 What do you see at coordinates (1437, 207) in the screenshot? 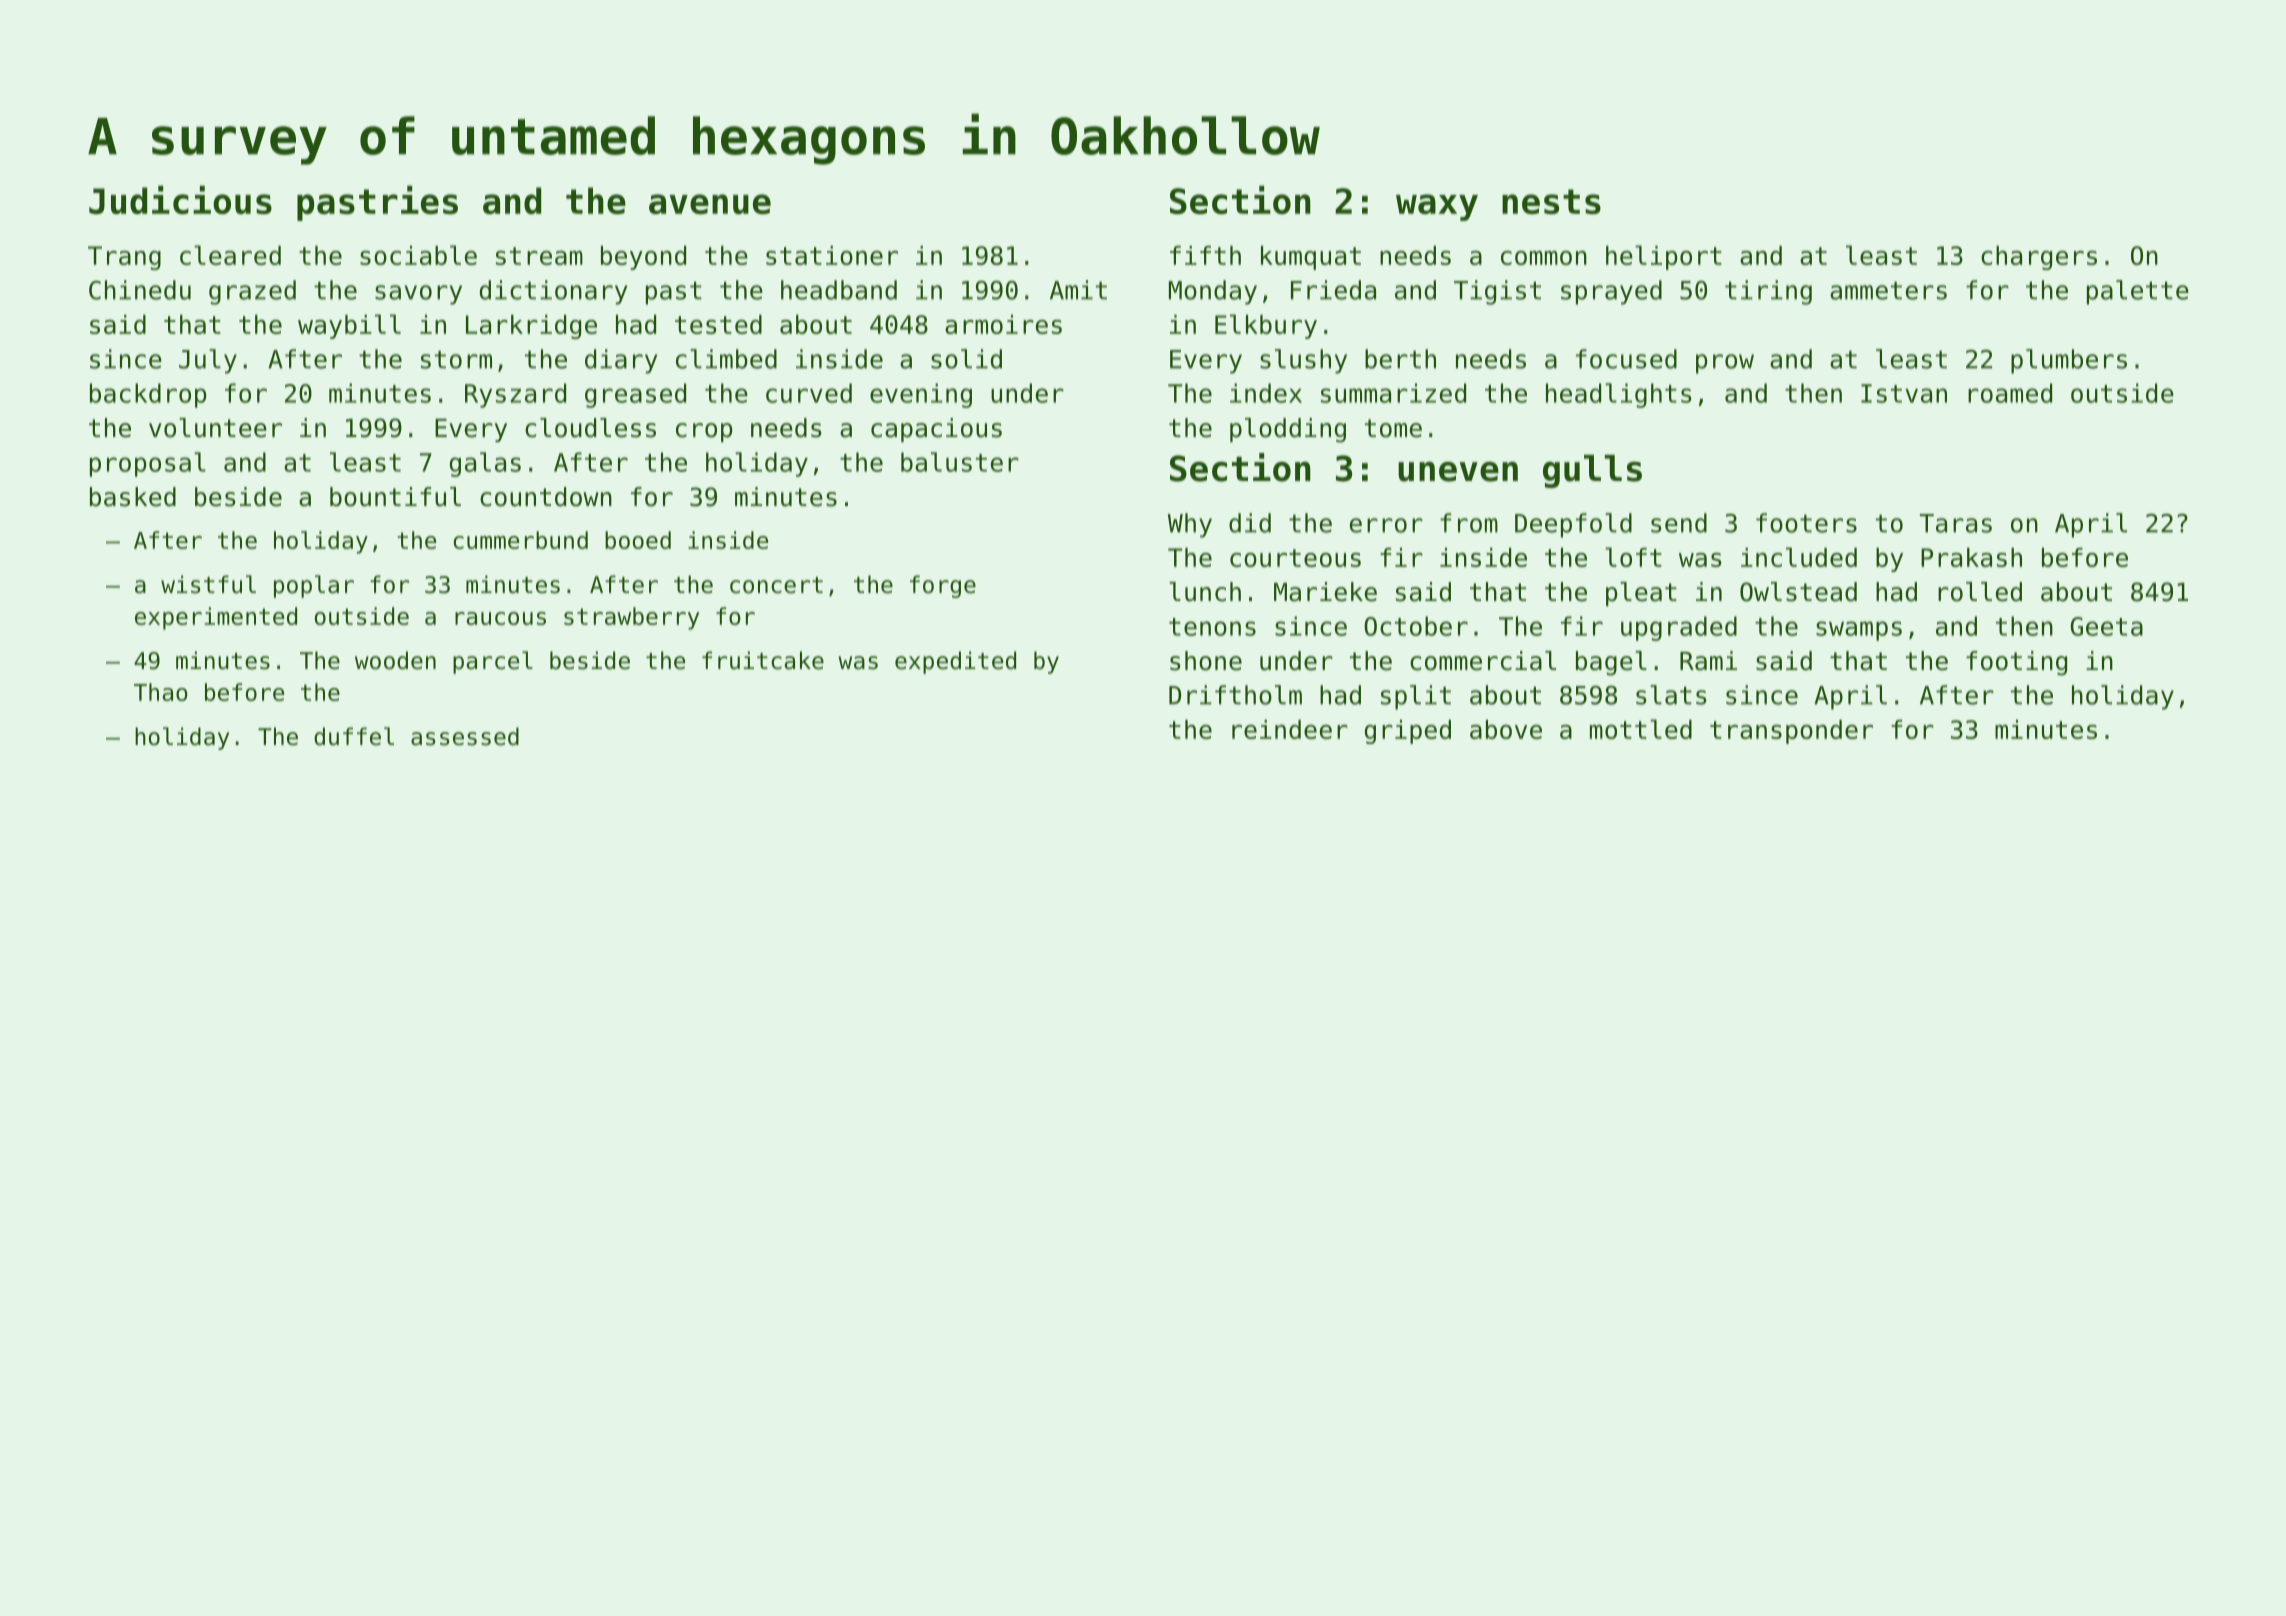
I see `waxy` at bounding box center [1437, 207].
